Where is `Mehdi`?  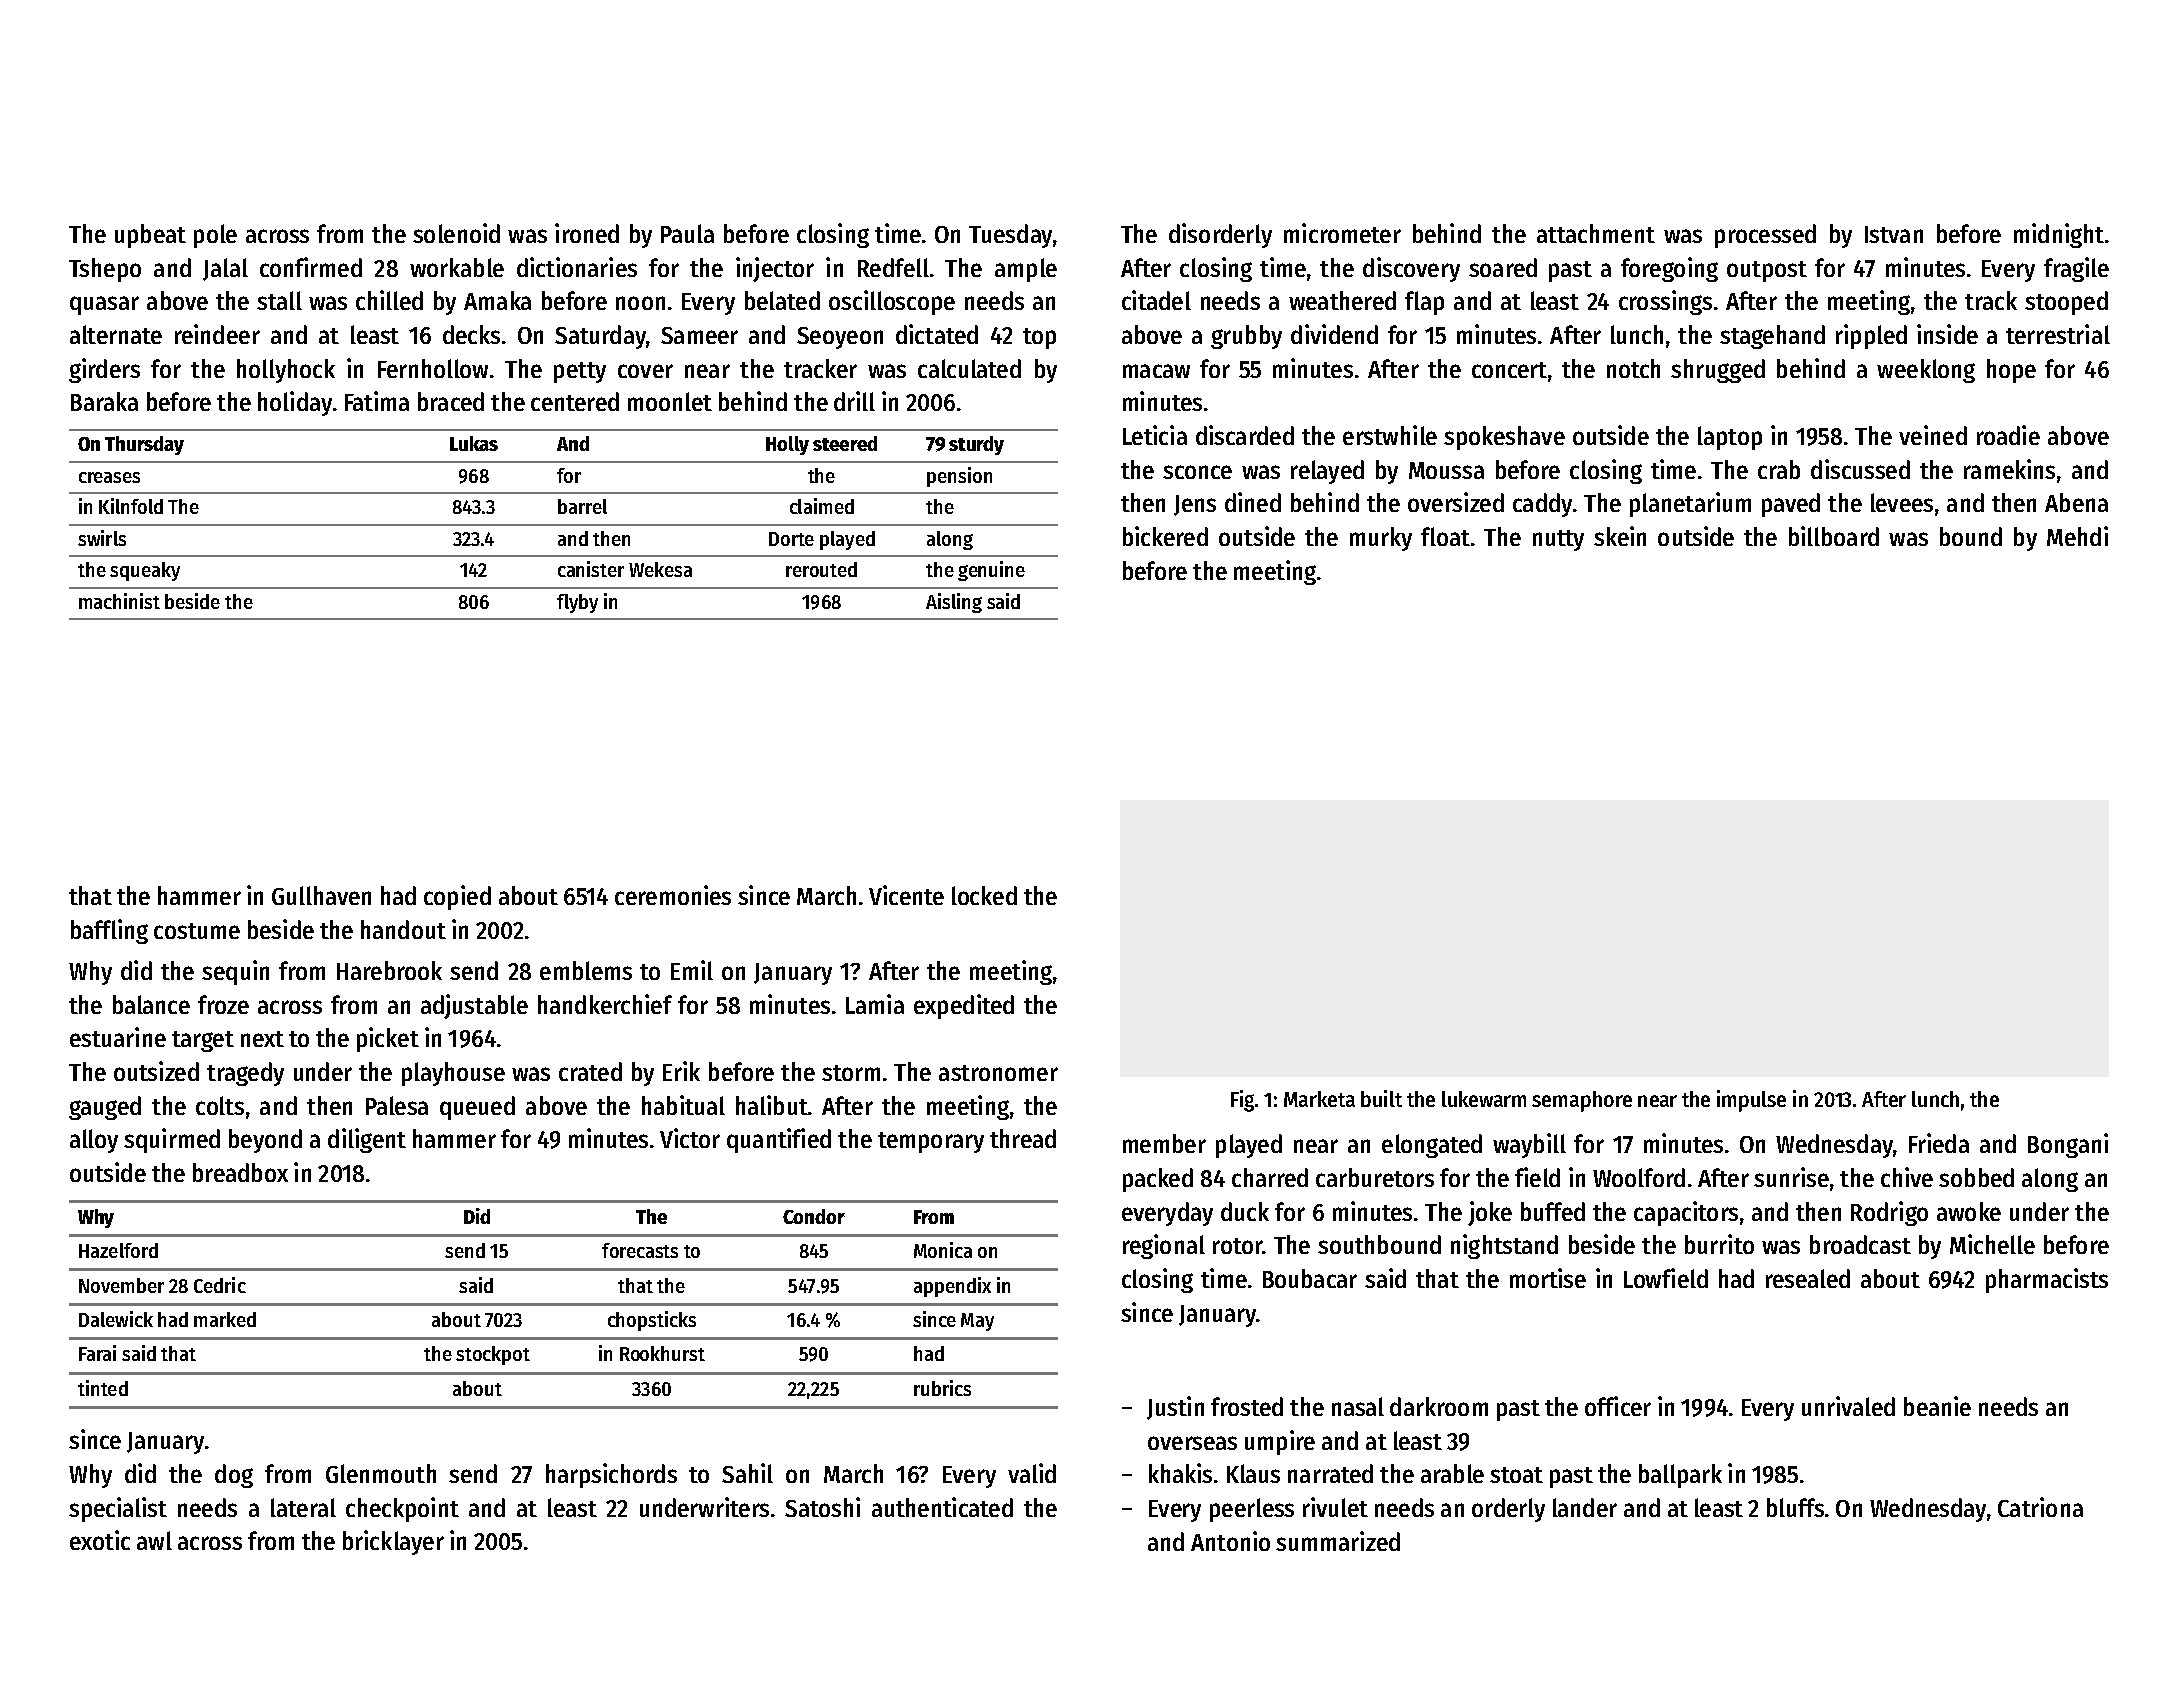
Mehdi is located at coordinates (2077, 536).
